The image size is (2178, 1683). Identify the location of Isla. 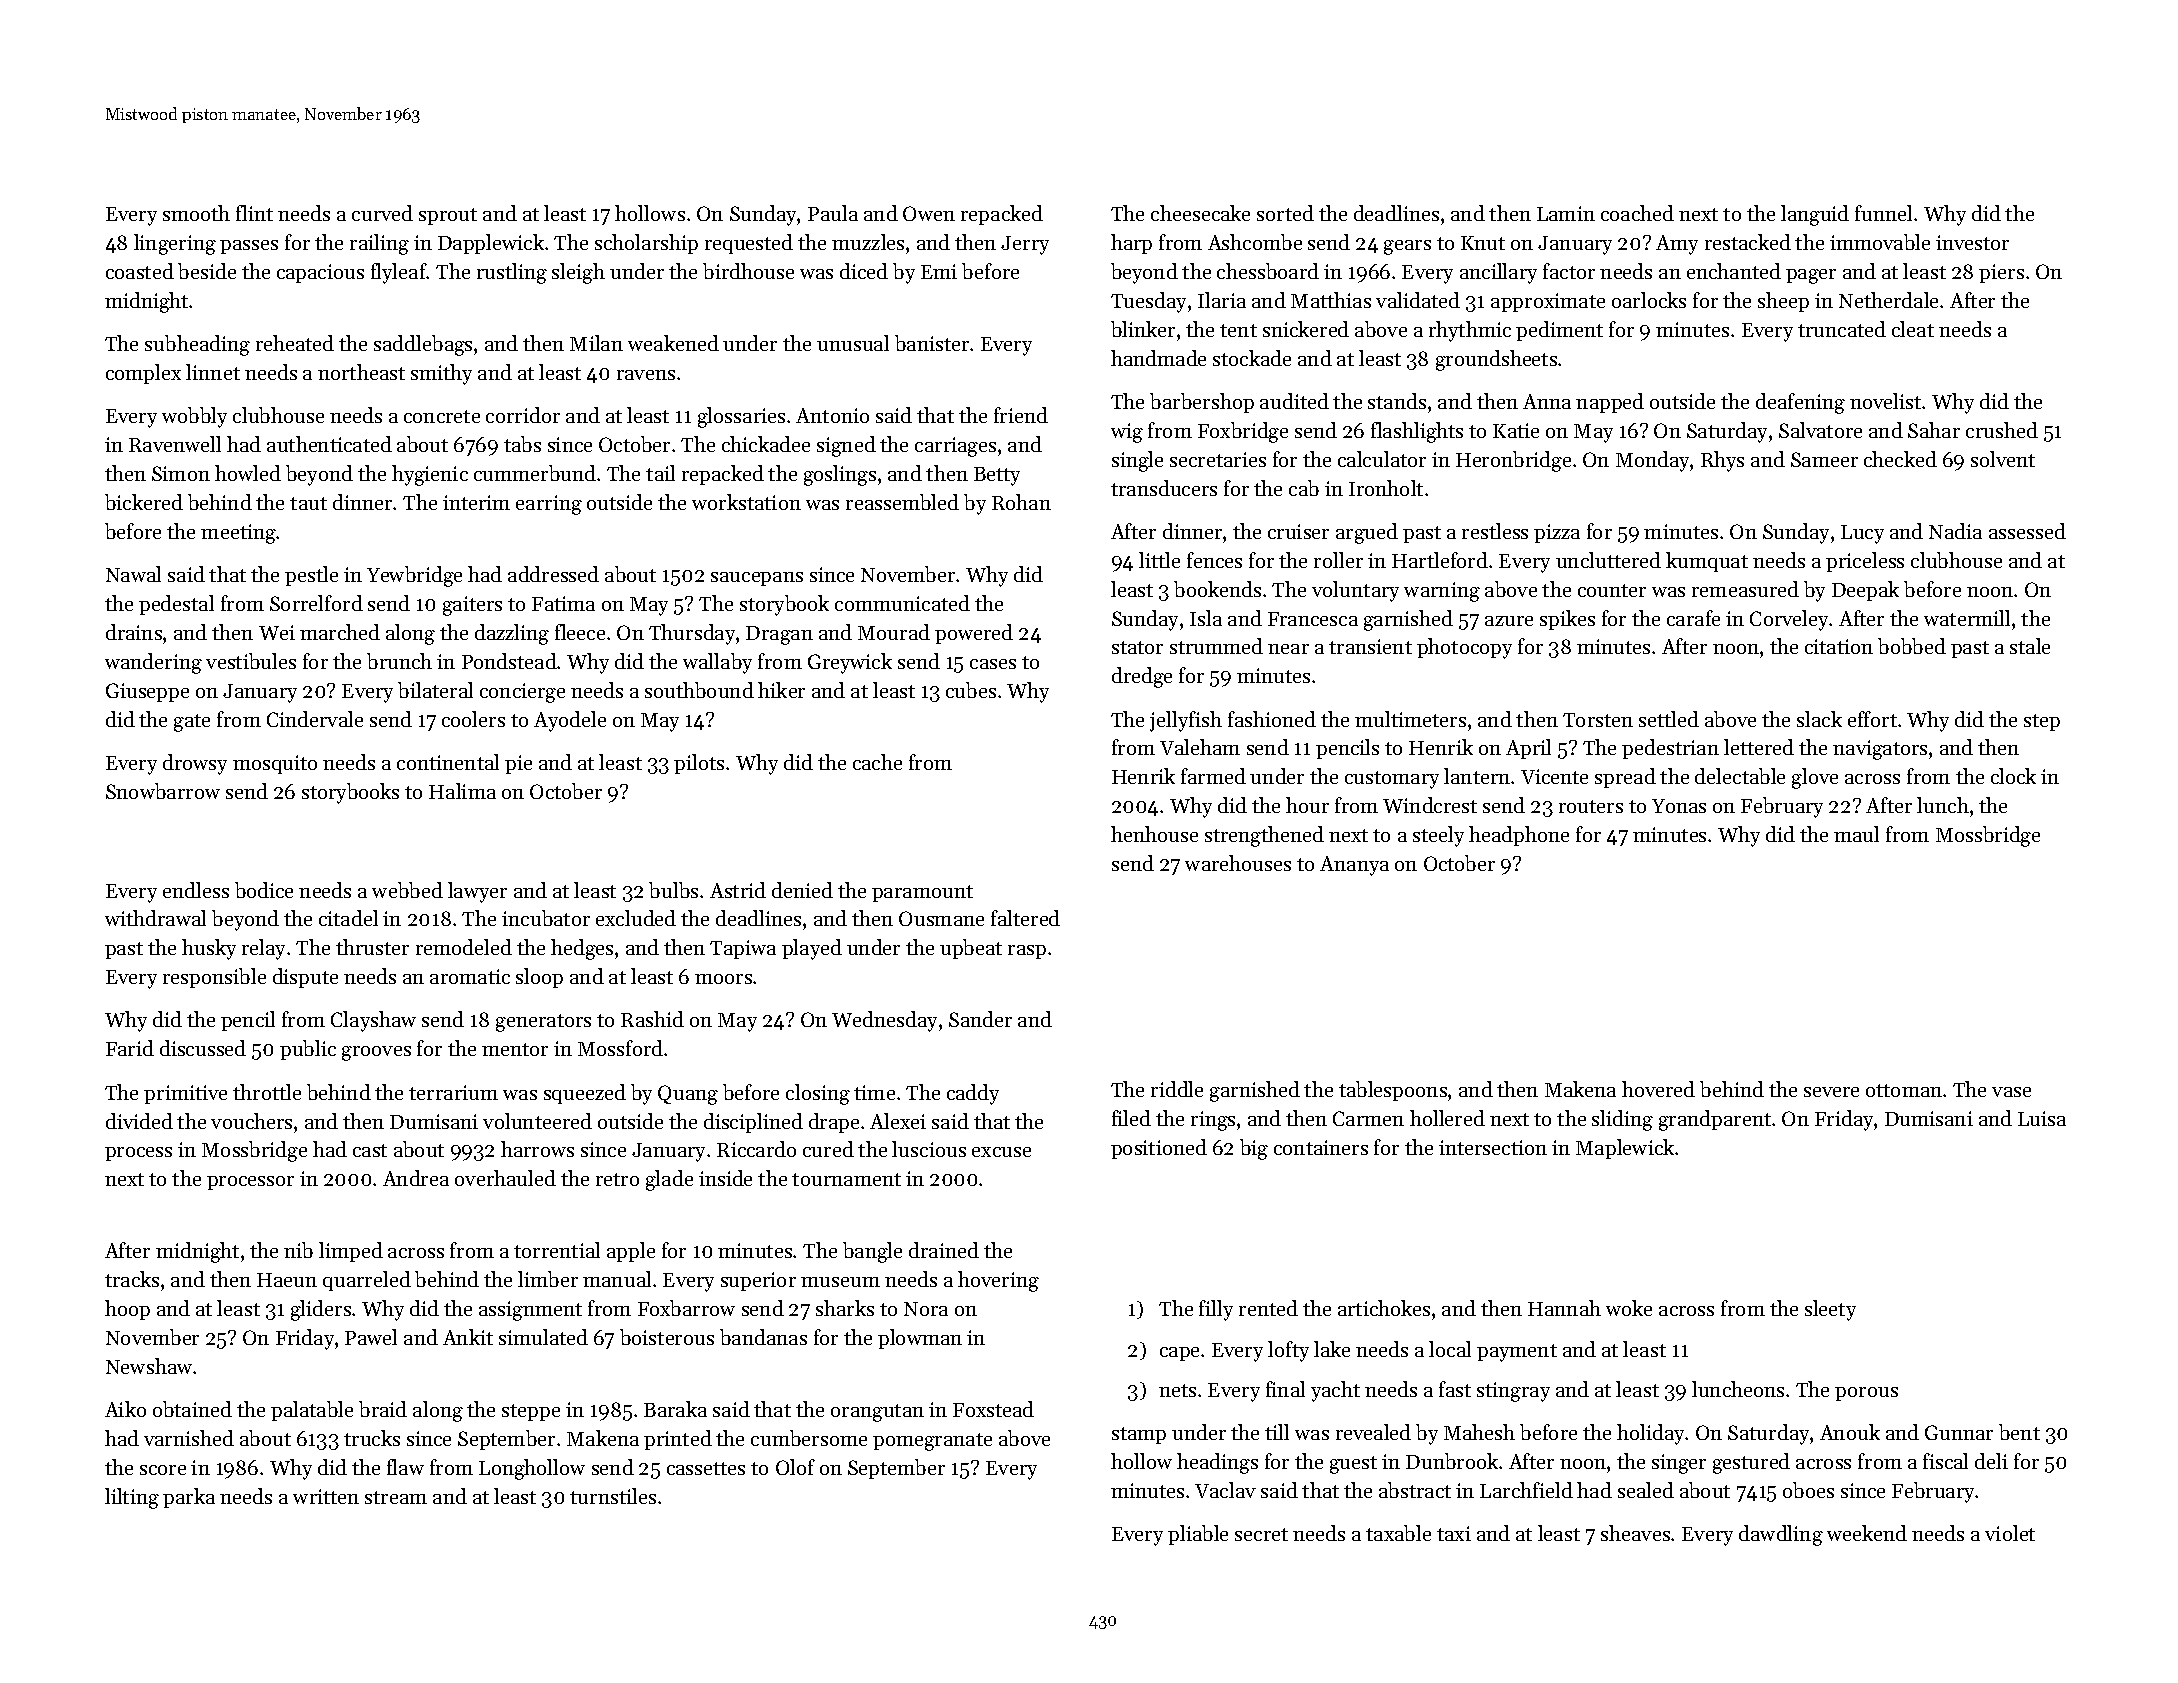
(1206, 618).
